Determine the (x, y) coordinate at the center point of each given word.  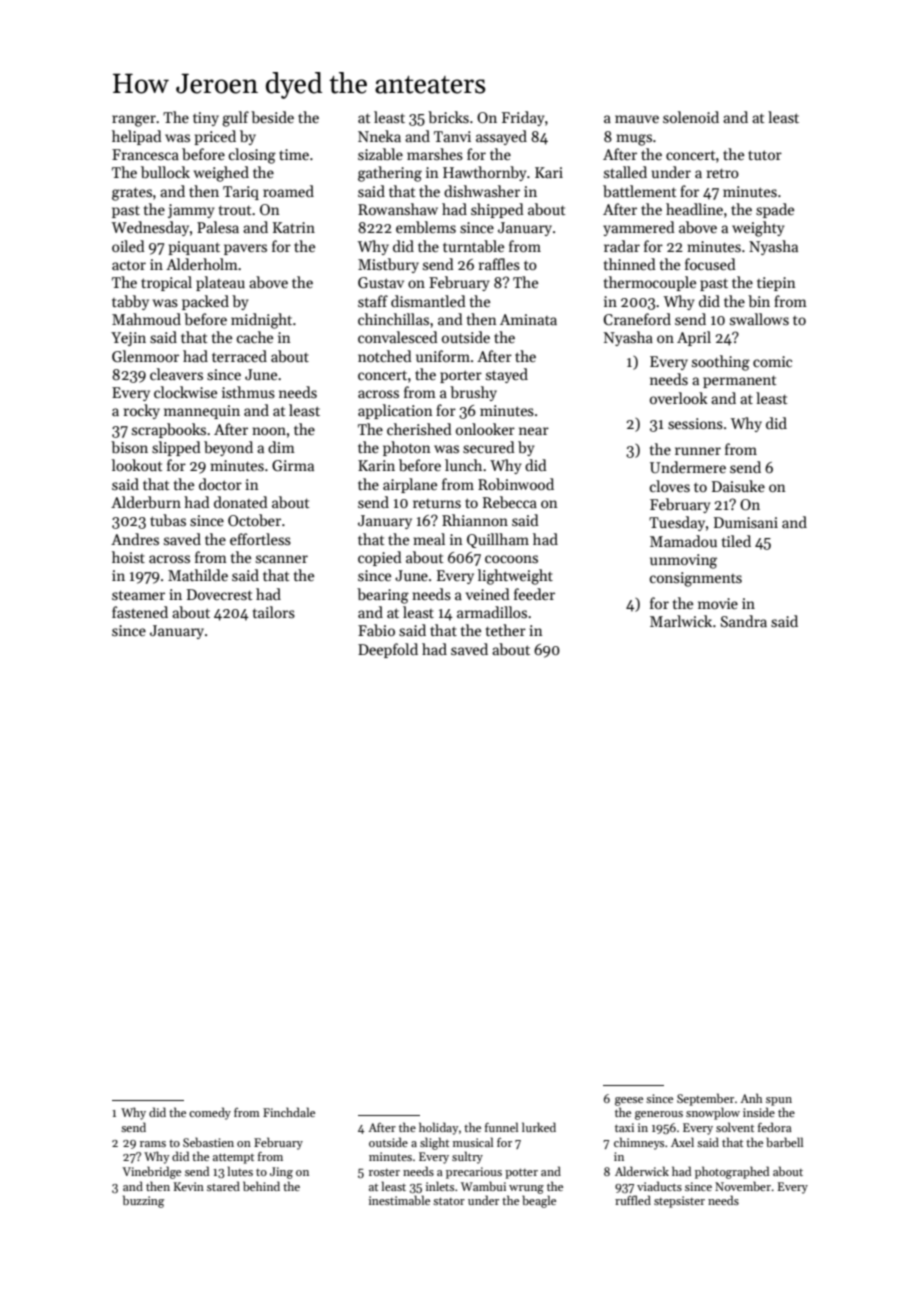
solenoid (691, 117)
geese (629, 1101)
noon (269, 431)
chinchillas (393, 319)
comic (772, 361)
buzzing (143, 1201)
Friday (523, 118)
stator (449, 1201)
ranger (134, 121)
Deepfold (388, 650)
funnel (501, 1127)
